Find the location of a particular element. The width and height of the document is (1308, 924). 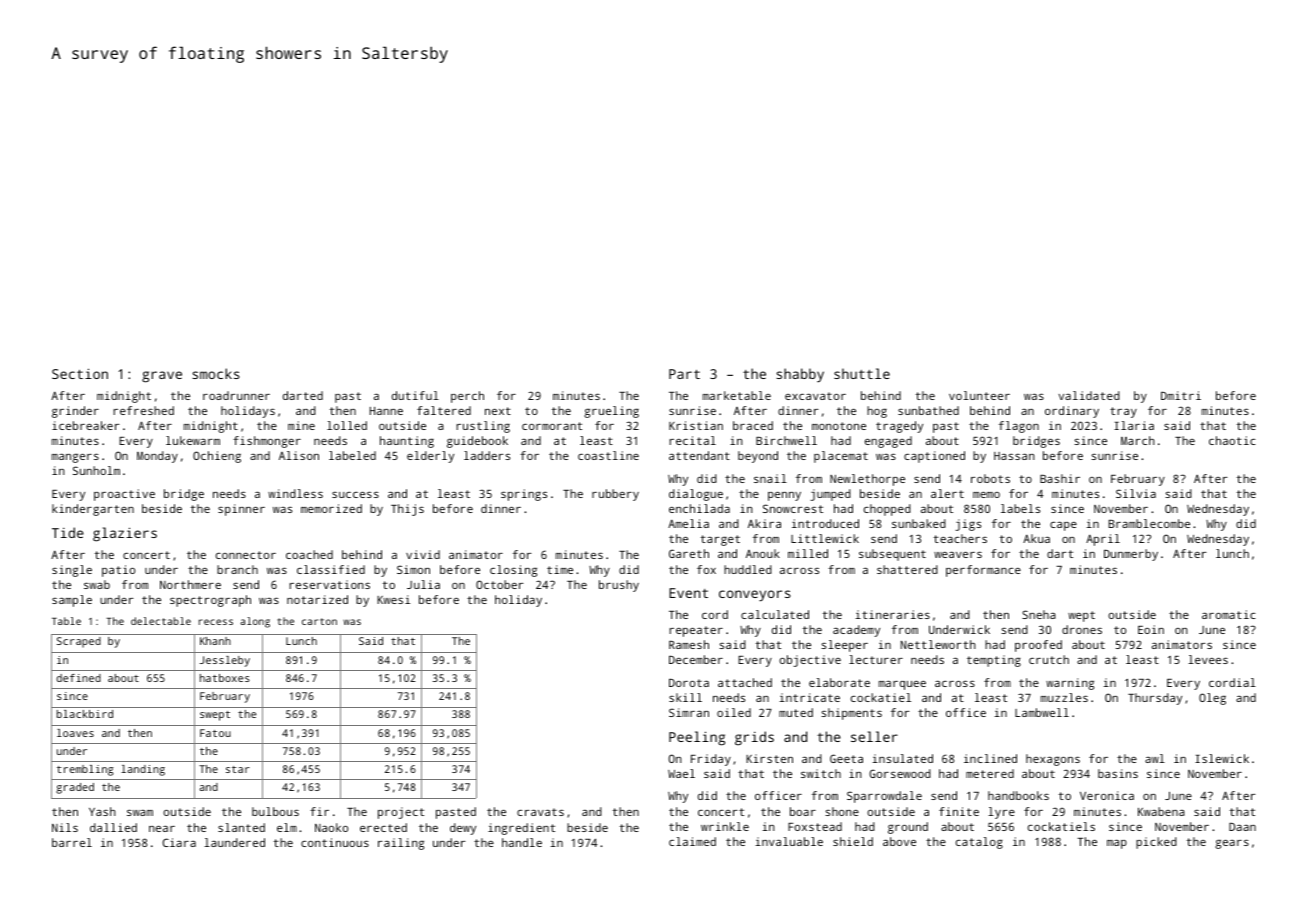

Ilaria is located at coordinates (1134, 425).
